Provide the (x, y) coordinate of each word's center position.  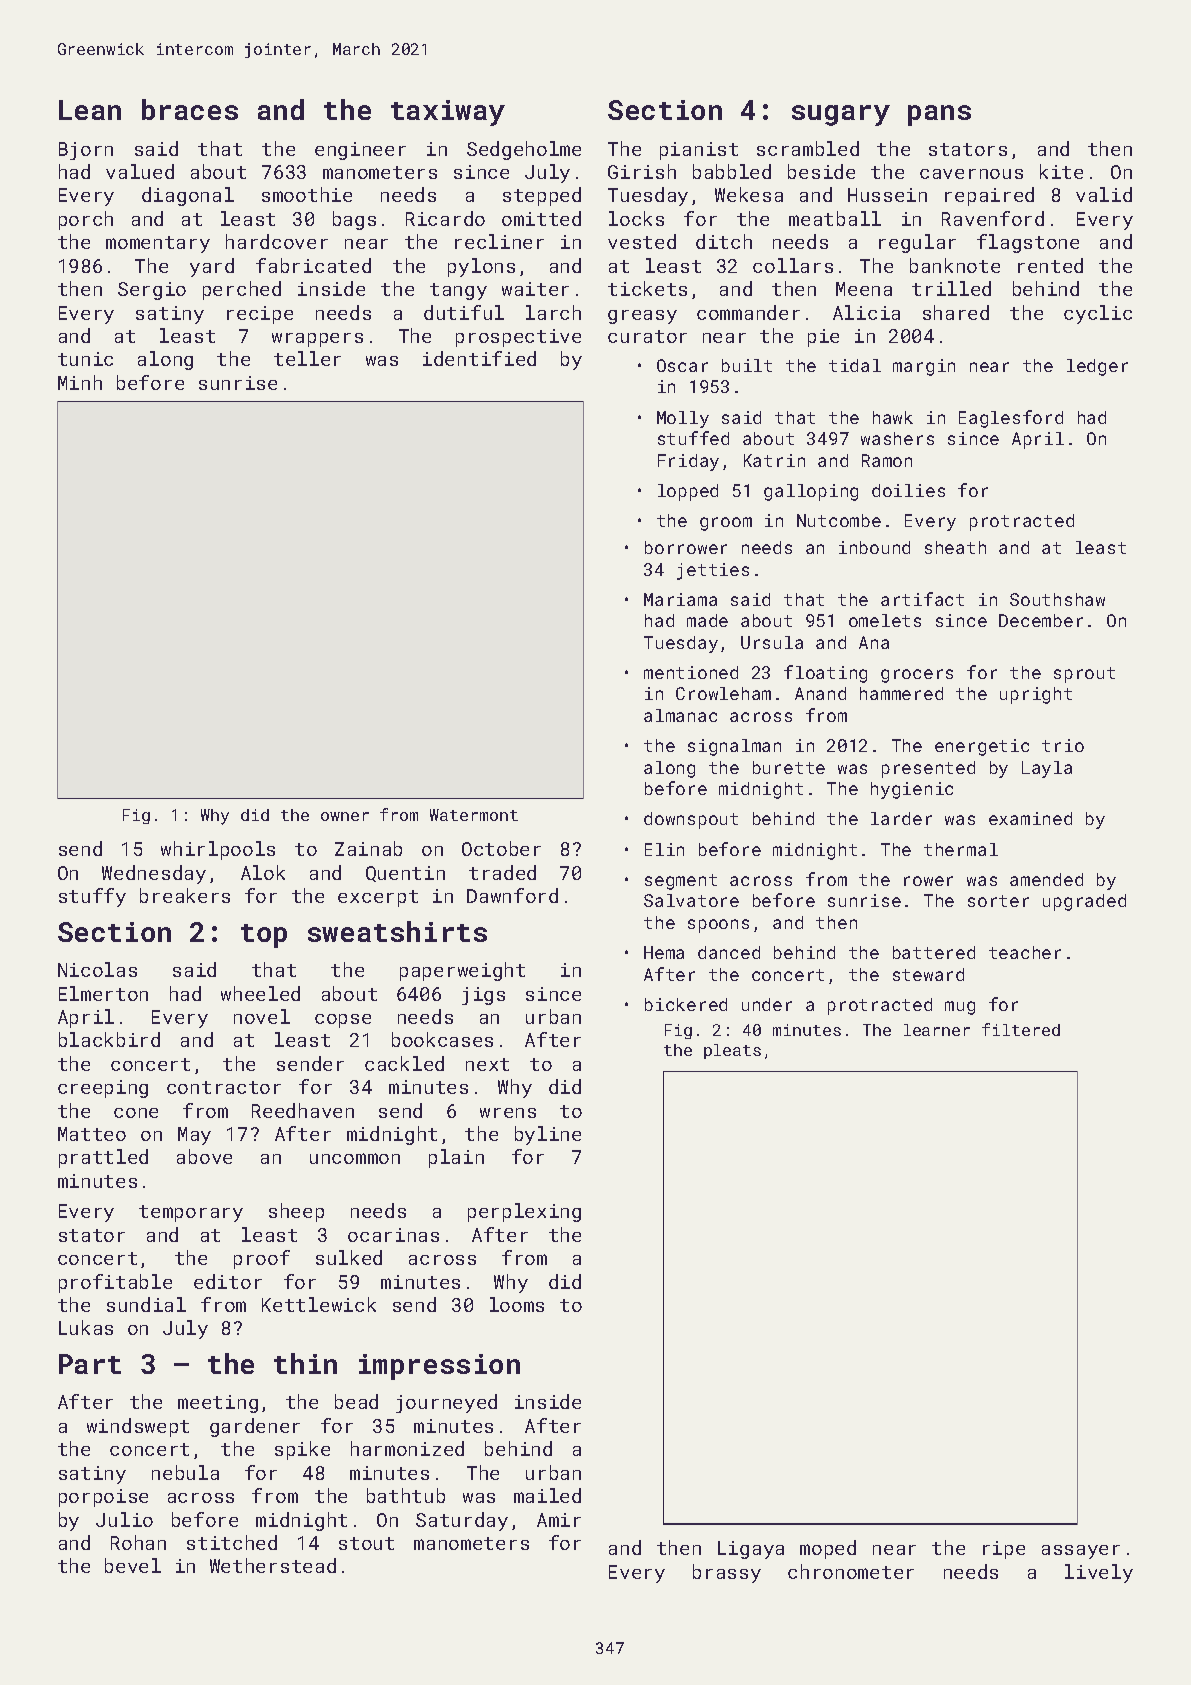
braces (190, 109)
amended (1046, 879)
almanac (680, 715)
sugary (841, 115)
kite (1061, 171)
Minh (80, 382)
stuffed (693, 438)
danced (729, 952)
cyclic (1098, 314)
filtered (1021, 1029)
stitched (232, 1542)
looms (517, 1304)
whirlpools (218, 850)
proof (262, 1259)
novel (262, 1016)
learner (937, 1030)
